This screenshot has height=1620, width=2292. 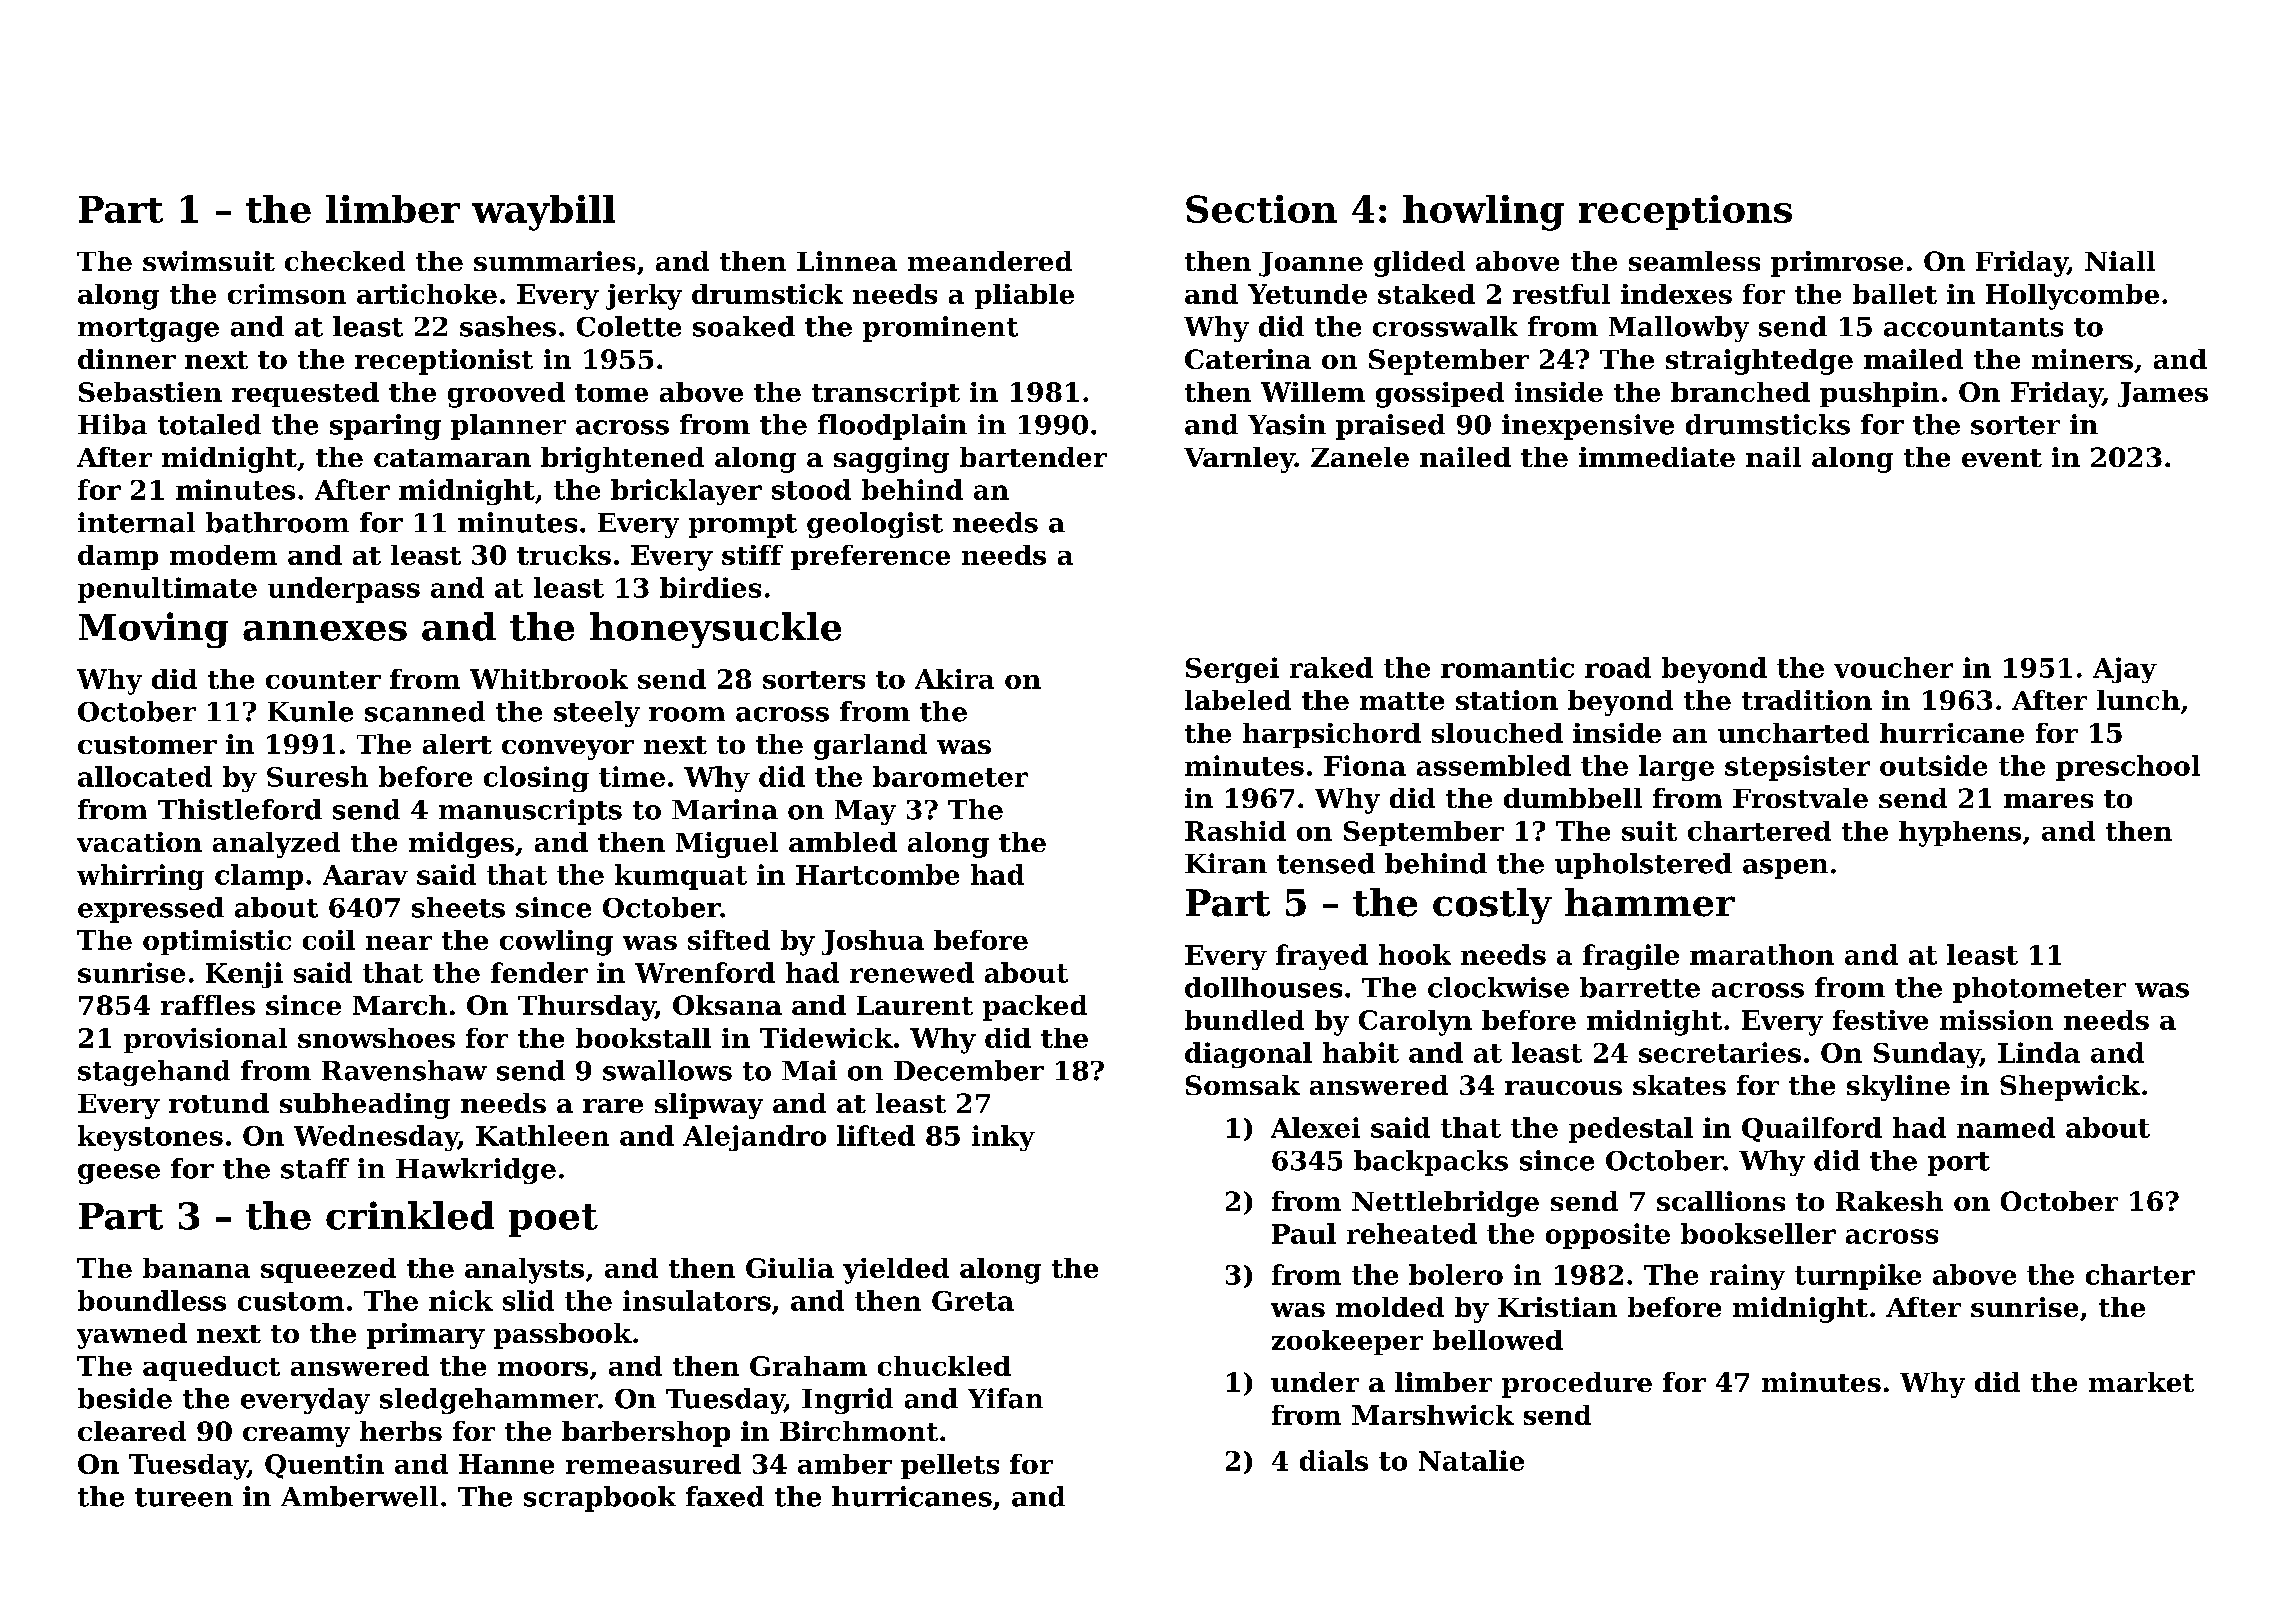 I want to click on tureen, so click(x=184, y=1497).
